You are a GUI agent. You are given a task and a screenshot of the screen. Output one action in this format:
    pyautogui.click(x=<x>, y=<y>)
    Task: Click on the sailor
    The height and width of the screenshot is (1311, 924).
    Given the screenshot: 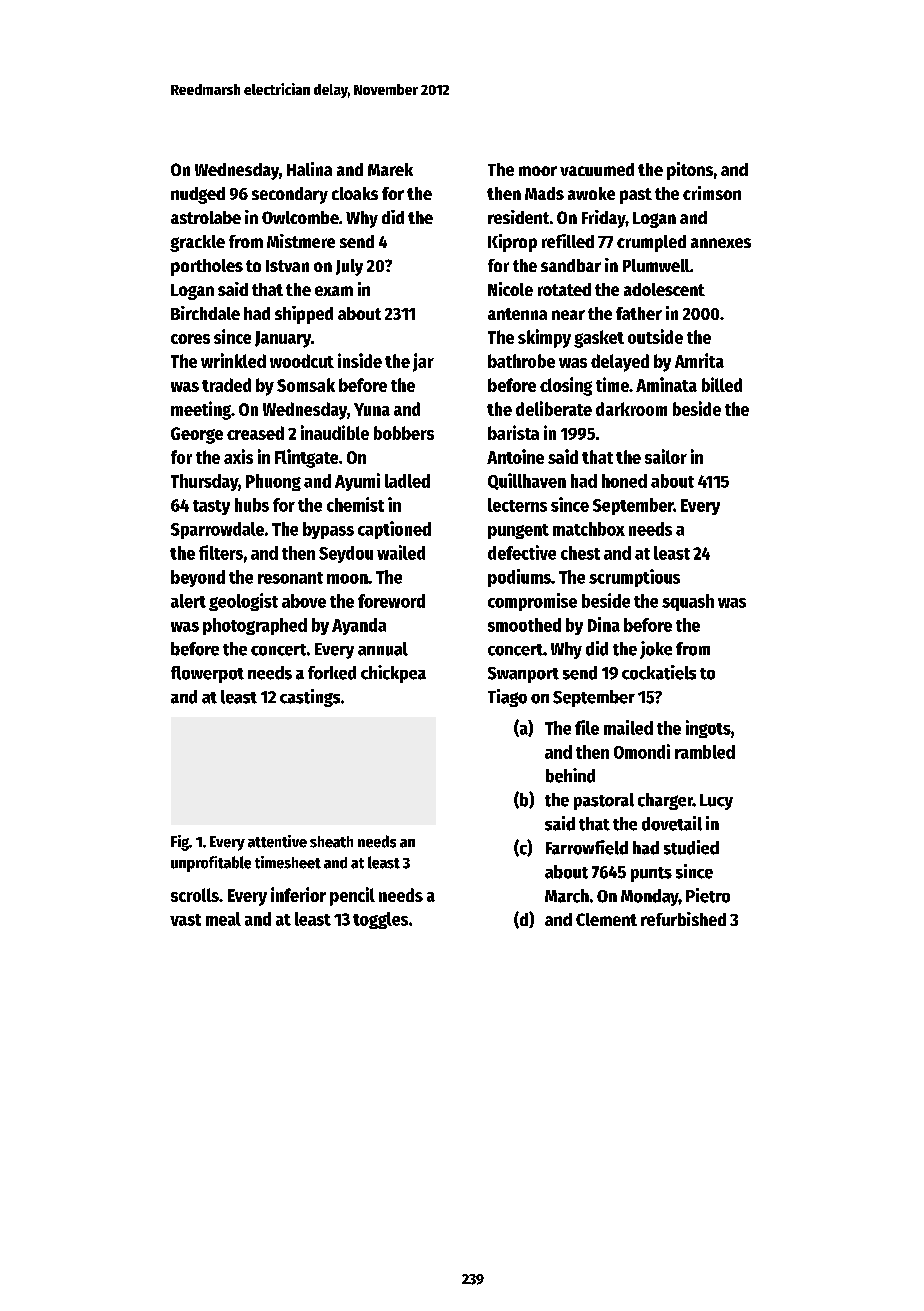 What is the action you would take?
    pyautogui.click(x=666, y=456)
